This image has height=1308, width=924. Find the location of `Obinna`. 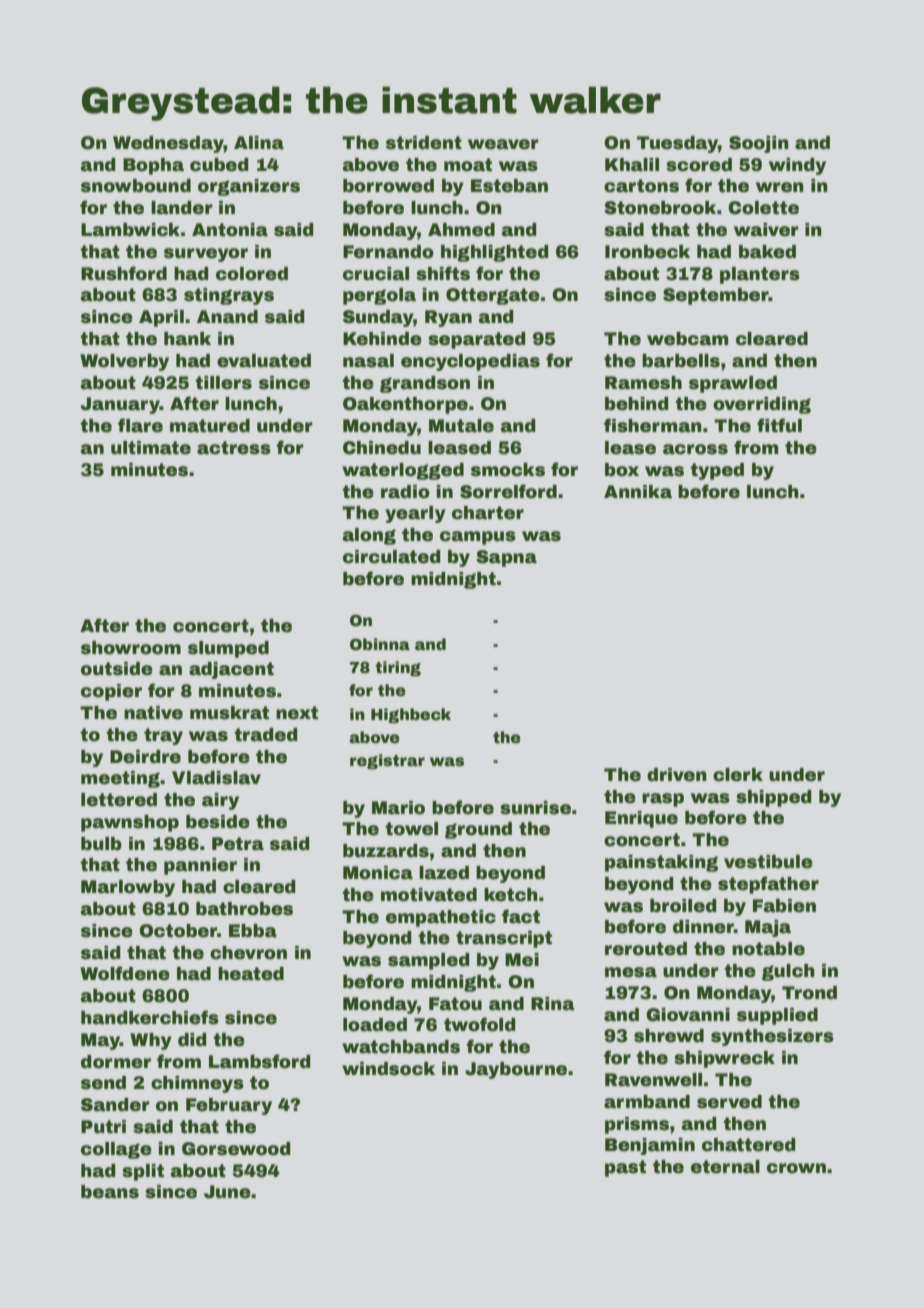

Obinna is located at coordinates (380, 644).
